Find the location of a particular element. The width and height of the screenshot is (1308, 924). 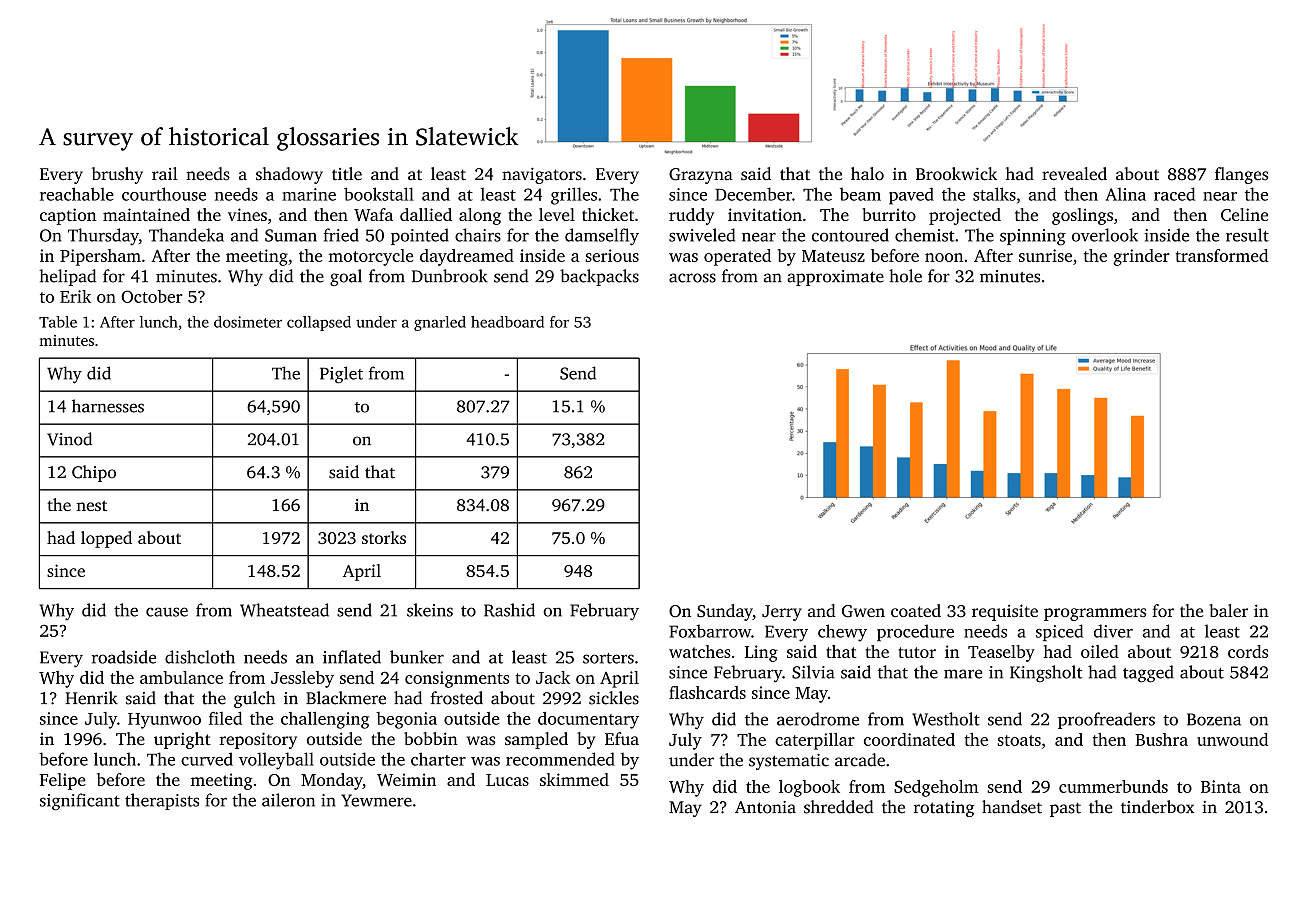

daydreamed is located at coordinates (467, 257).
